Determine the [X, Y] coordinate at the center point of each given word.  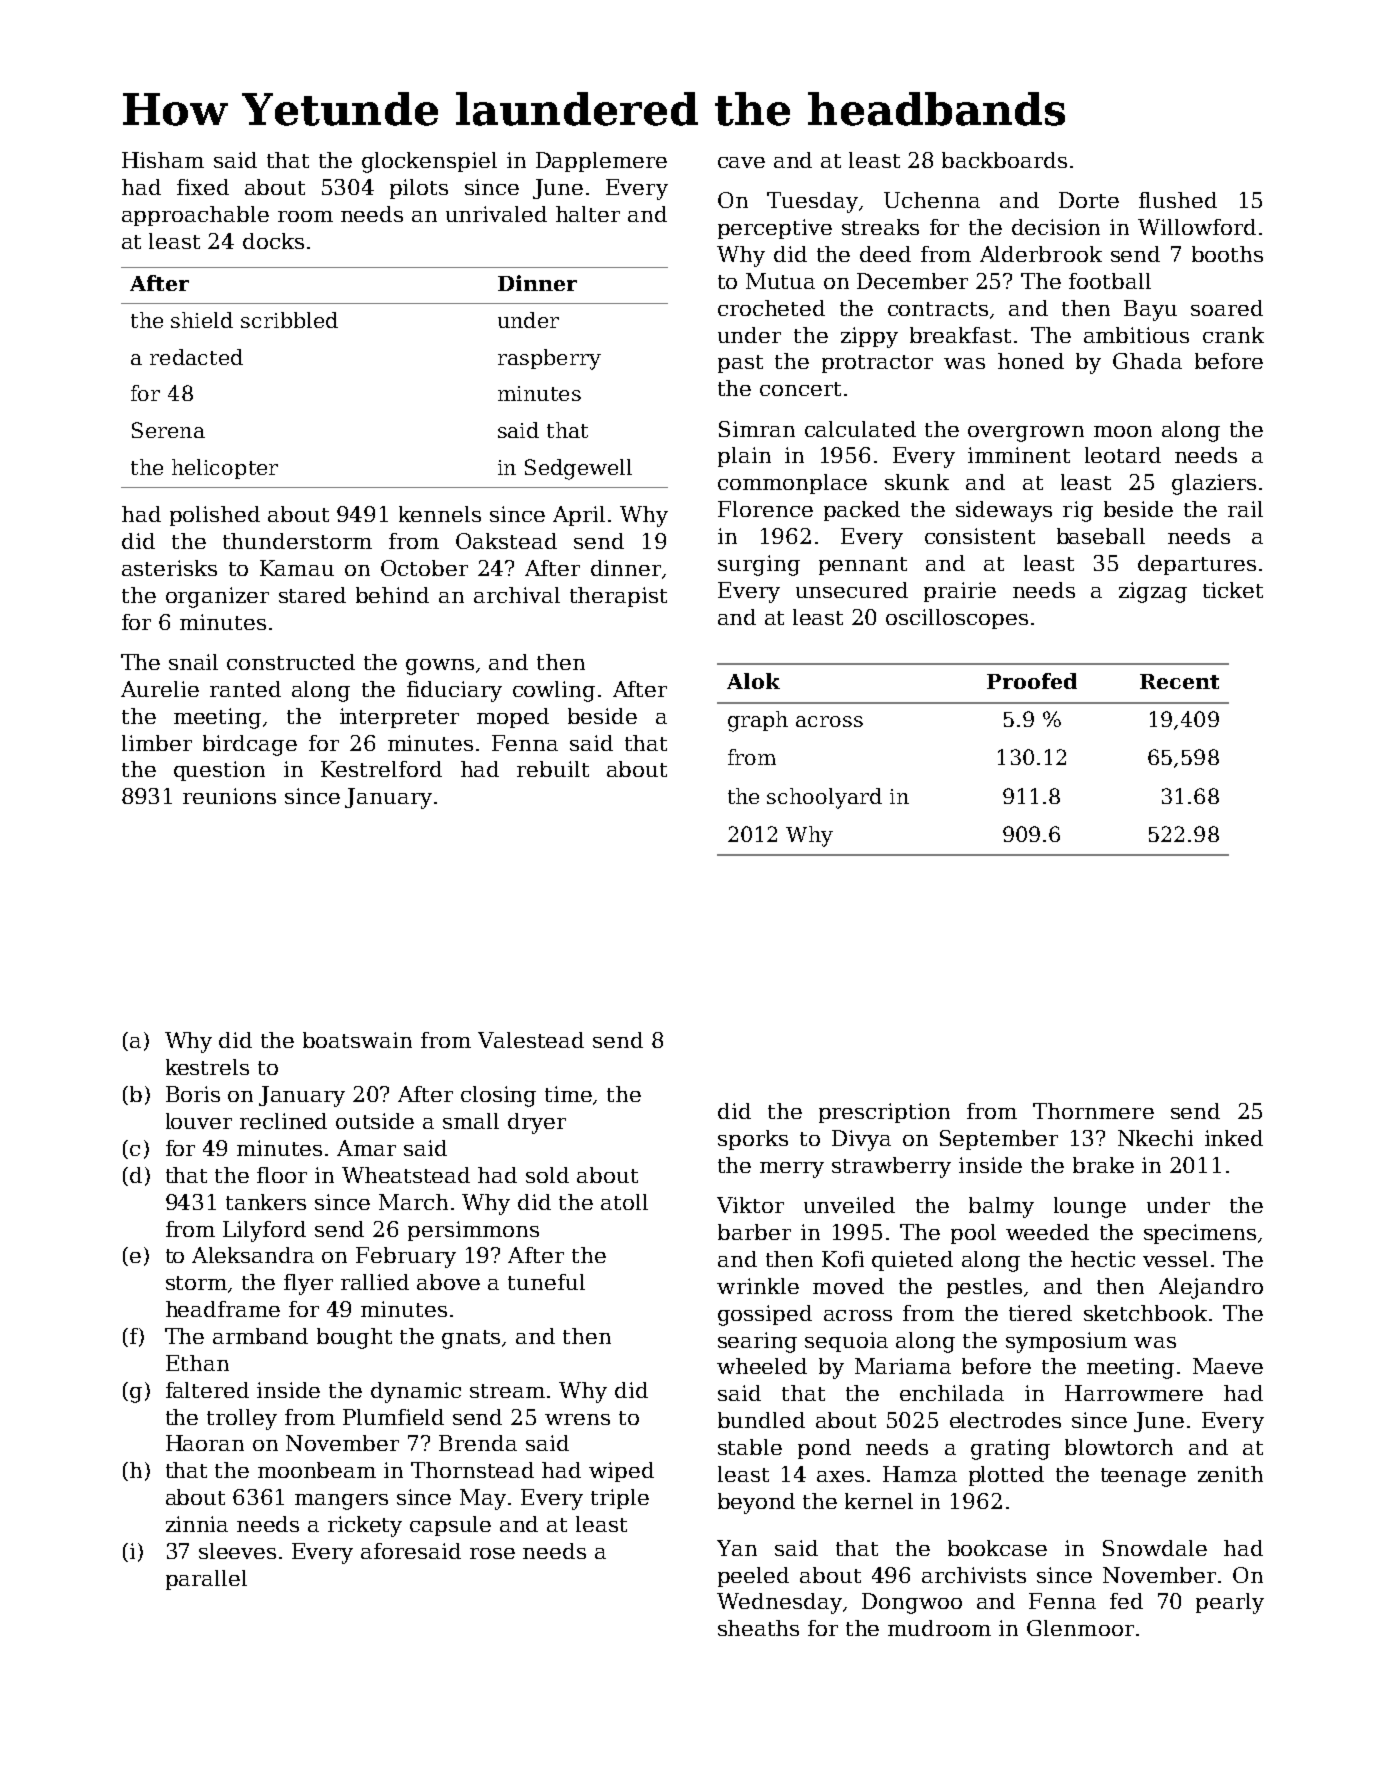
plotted [1006, 1476]
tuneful [546, 1282]
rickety [365, 1526]
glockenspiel [429, 162]
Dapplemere [601, 162]
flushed [1178, 200]
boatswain [357, 1040]
